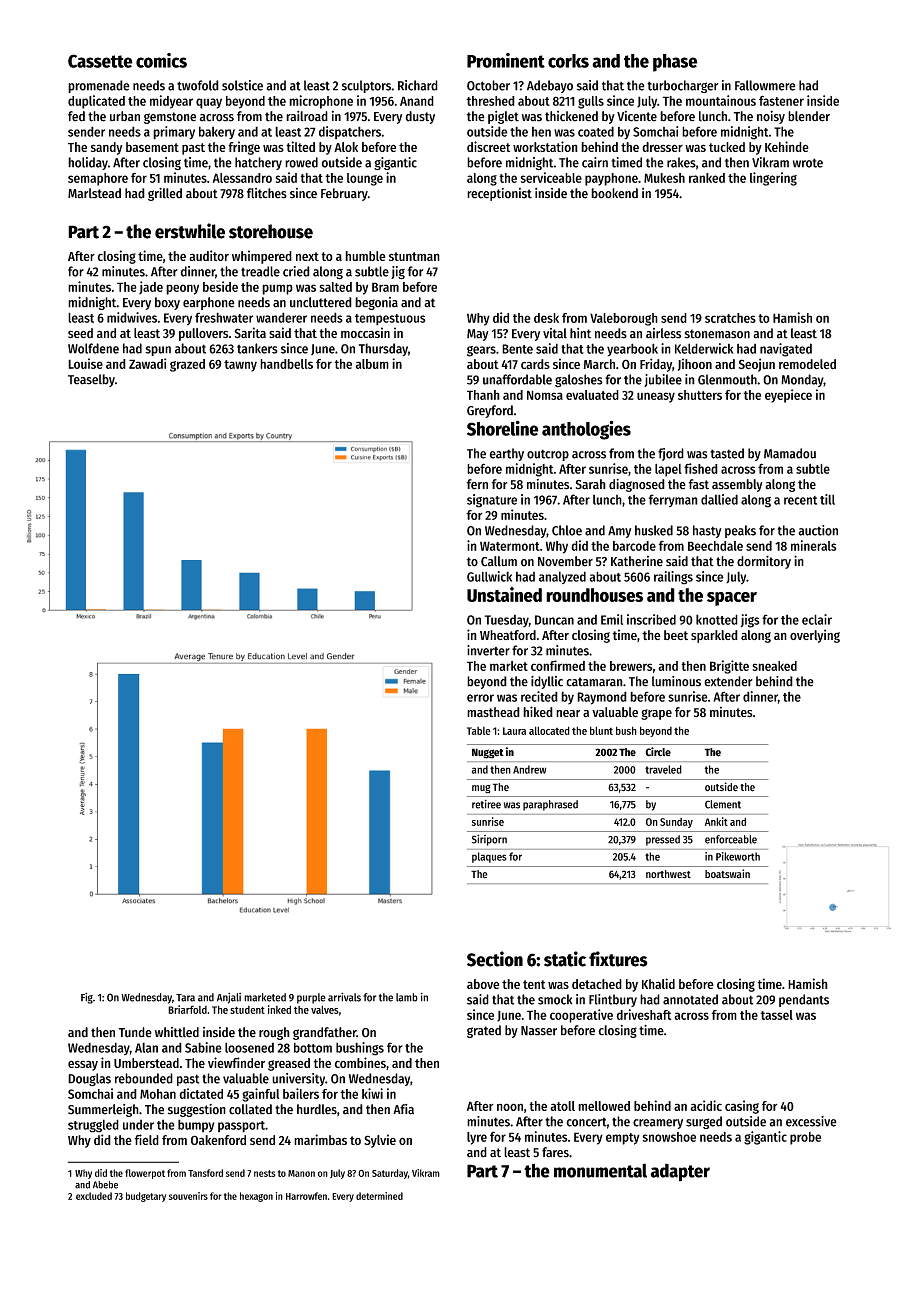 The height and width of the page is (1316, 908). Describe the element at coordinates (550, 805) in the page. I see `paraphrased` at that location.
